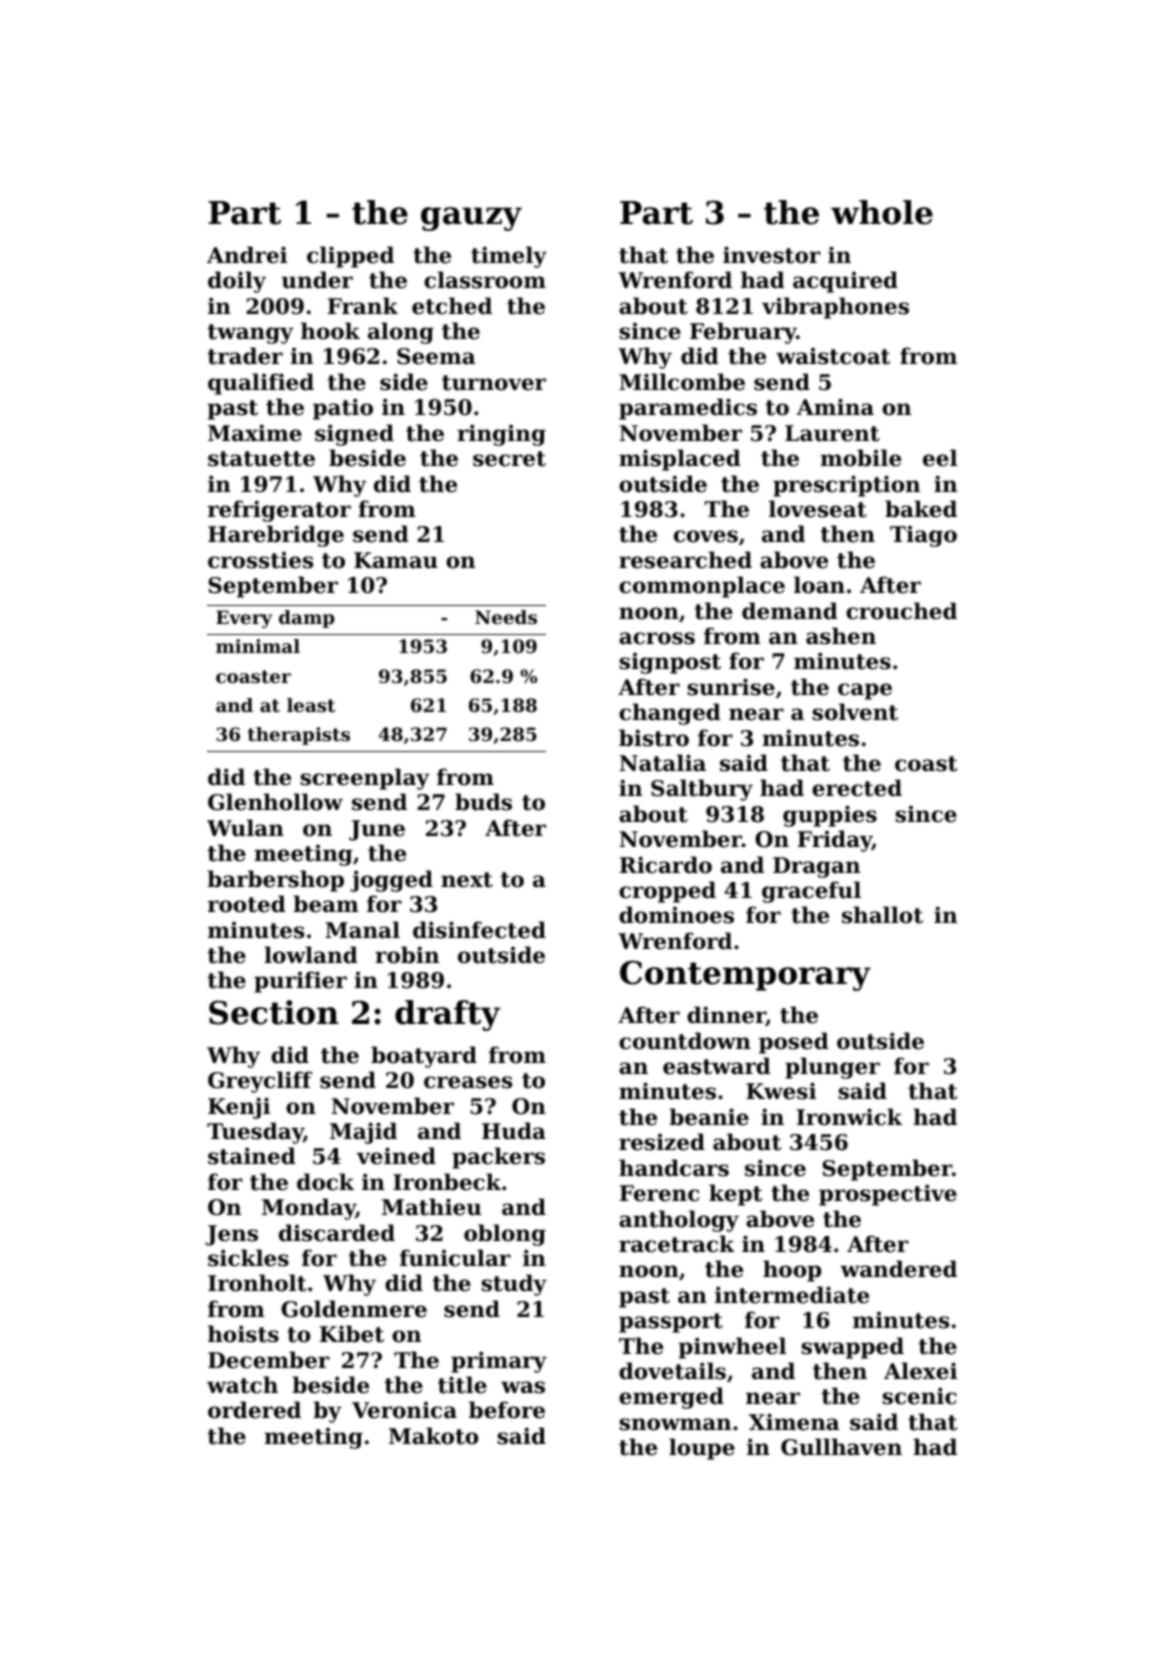  Describe the element at coordinates (772, 255) in the document. I see `investor` at that location.
